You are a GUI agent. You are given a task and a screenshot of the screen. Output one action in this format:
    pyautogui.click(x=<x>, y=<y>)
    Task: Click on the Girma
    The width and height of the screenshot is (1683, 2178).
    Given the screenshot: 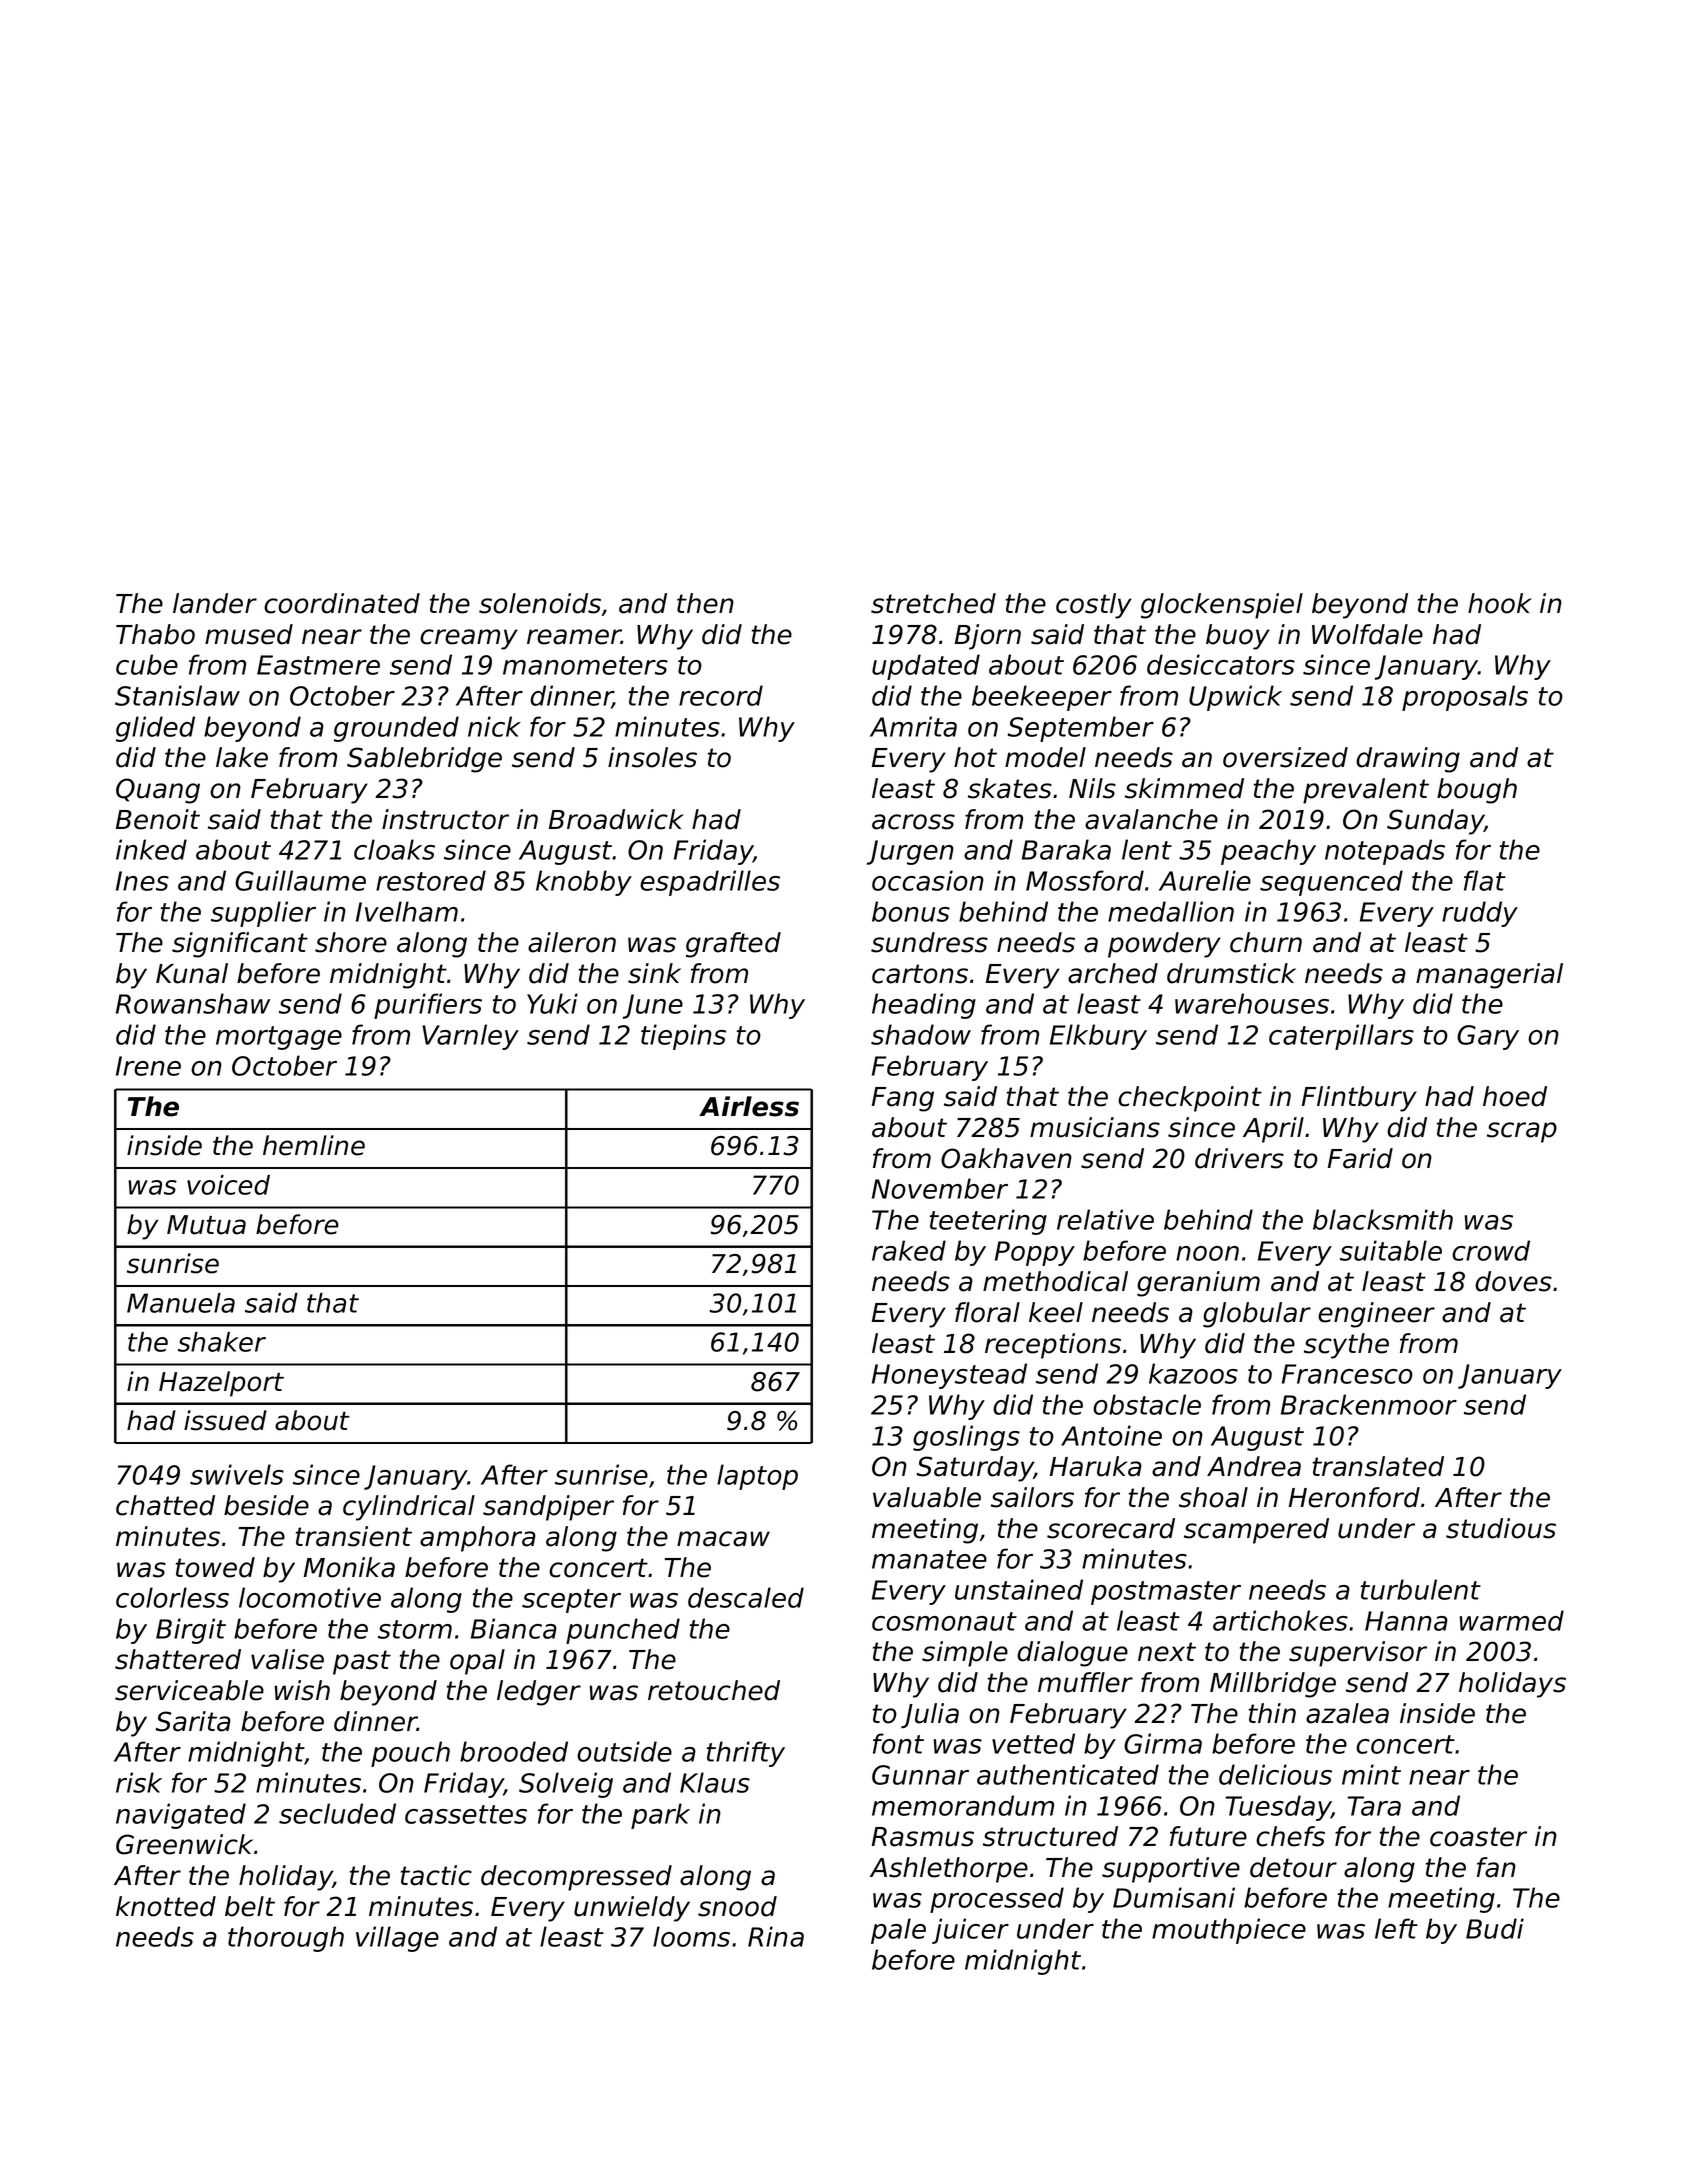 What is the action you would take?
    pyautogui.click(x=1163, y=1743)
